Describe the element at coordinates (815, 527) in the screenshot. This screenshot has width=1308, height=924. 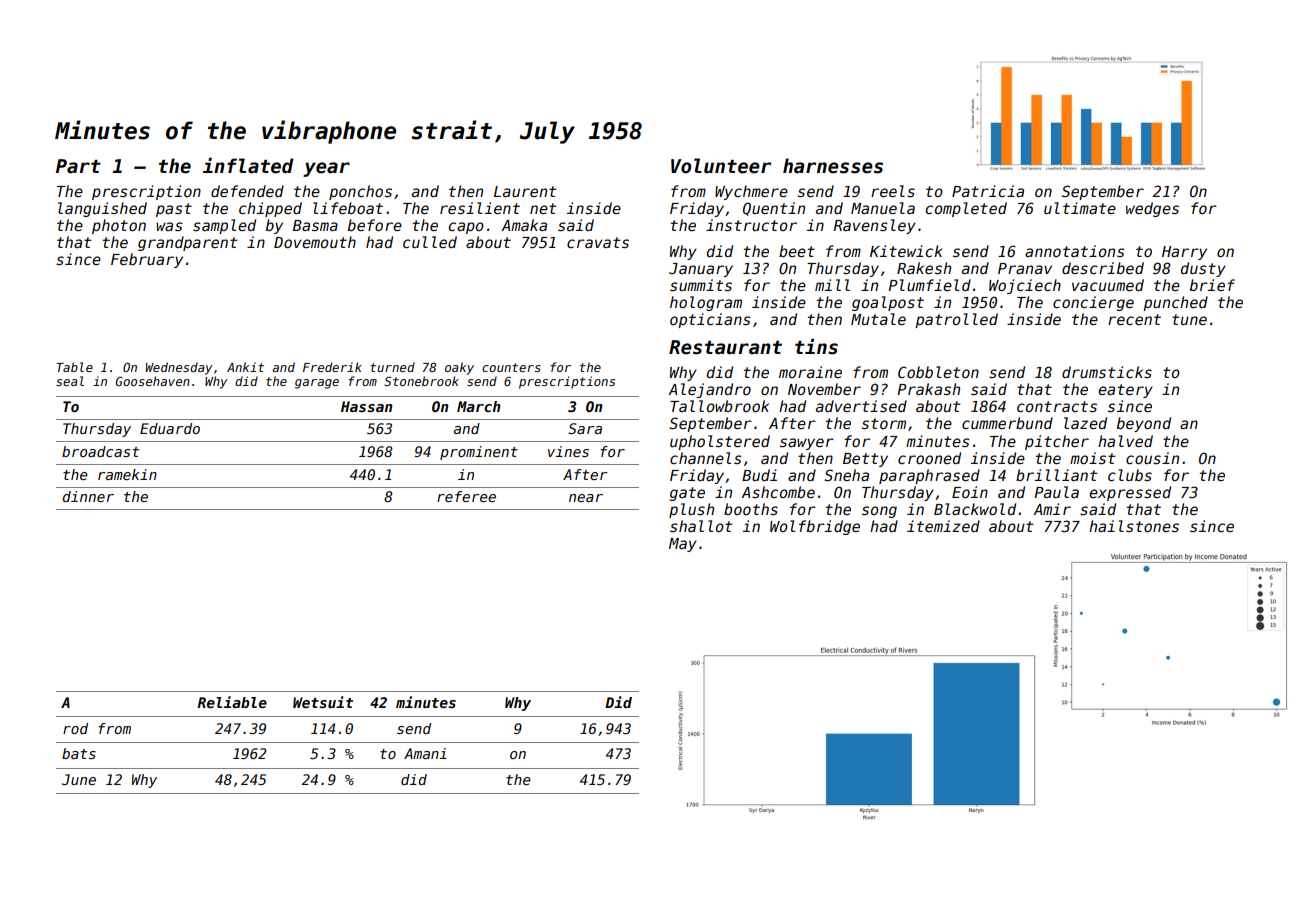
I see `Wolfbridge` at that location.
